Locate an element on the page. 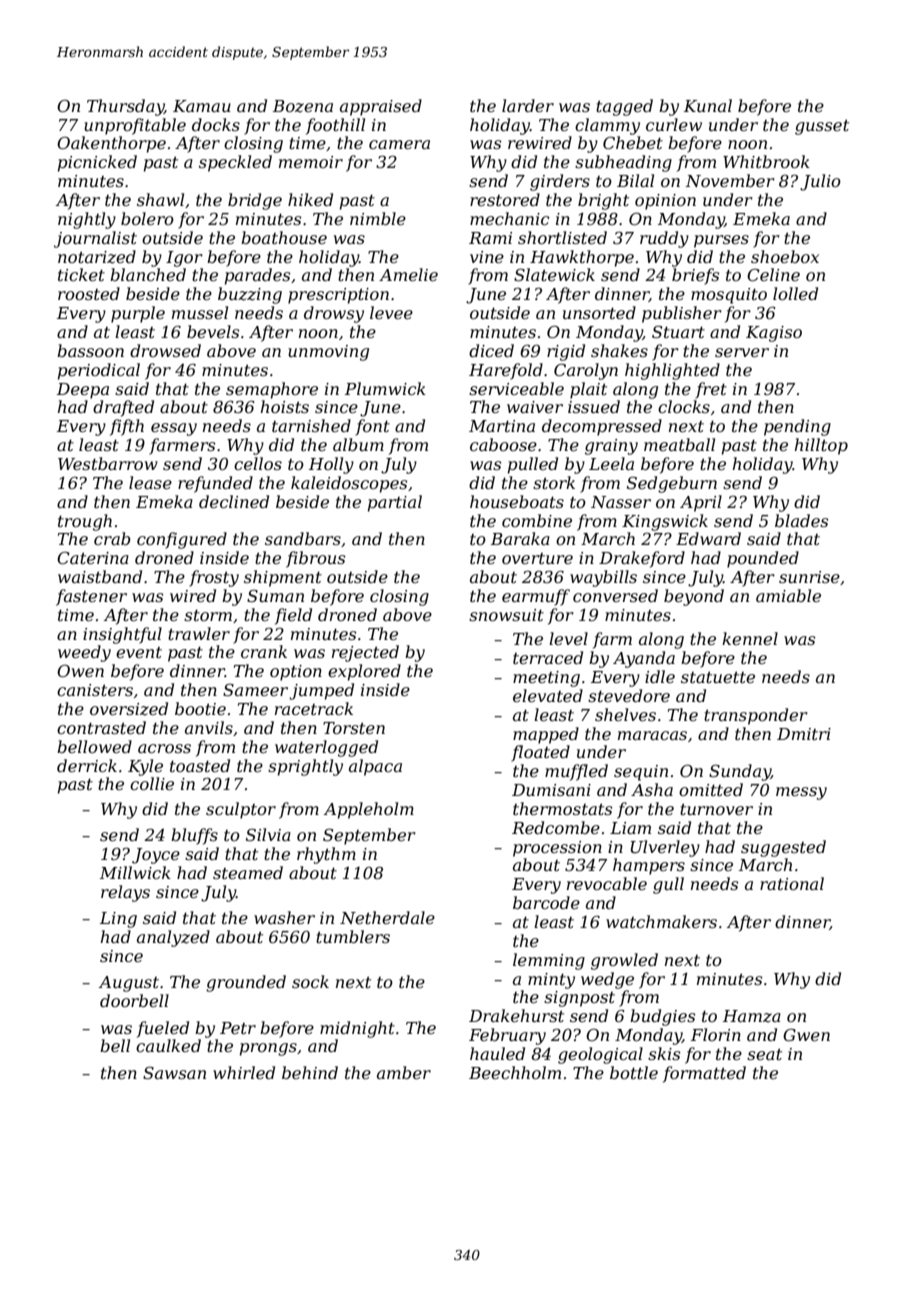  frosty is located at coordinates (214, 578).
